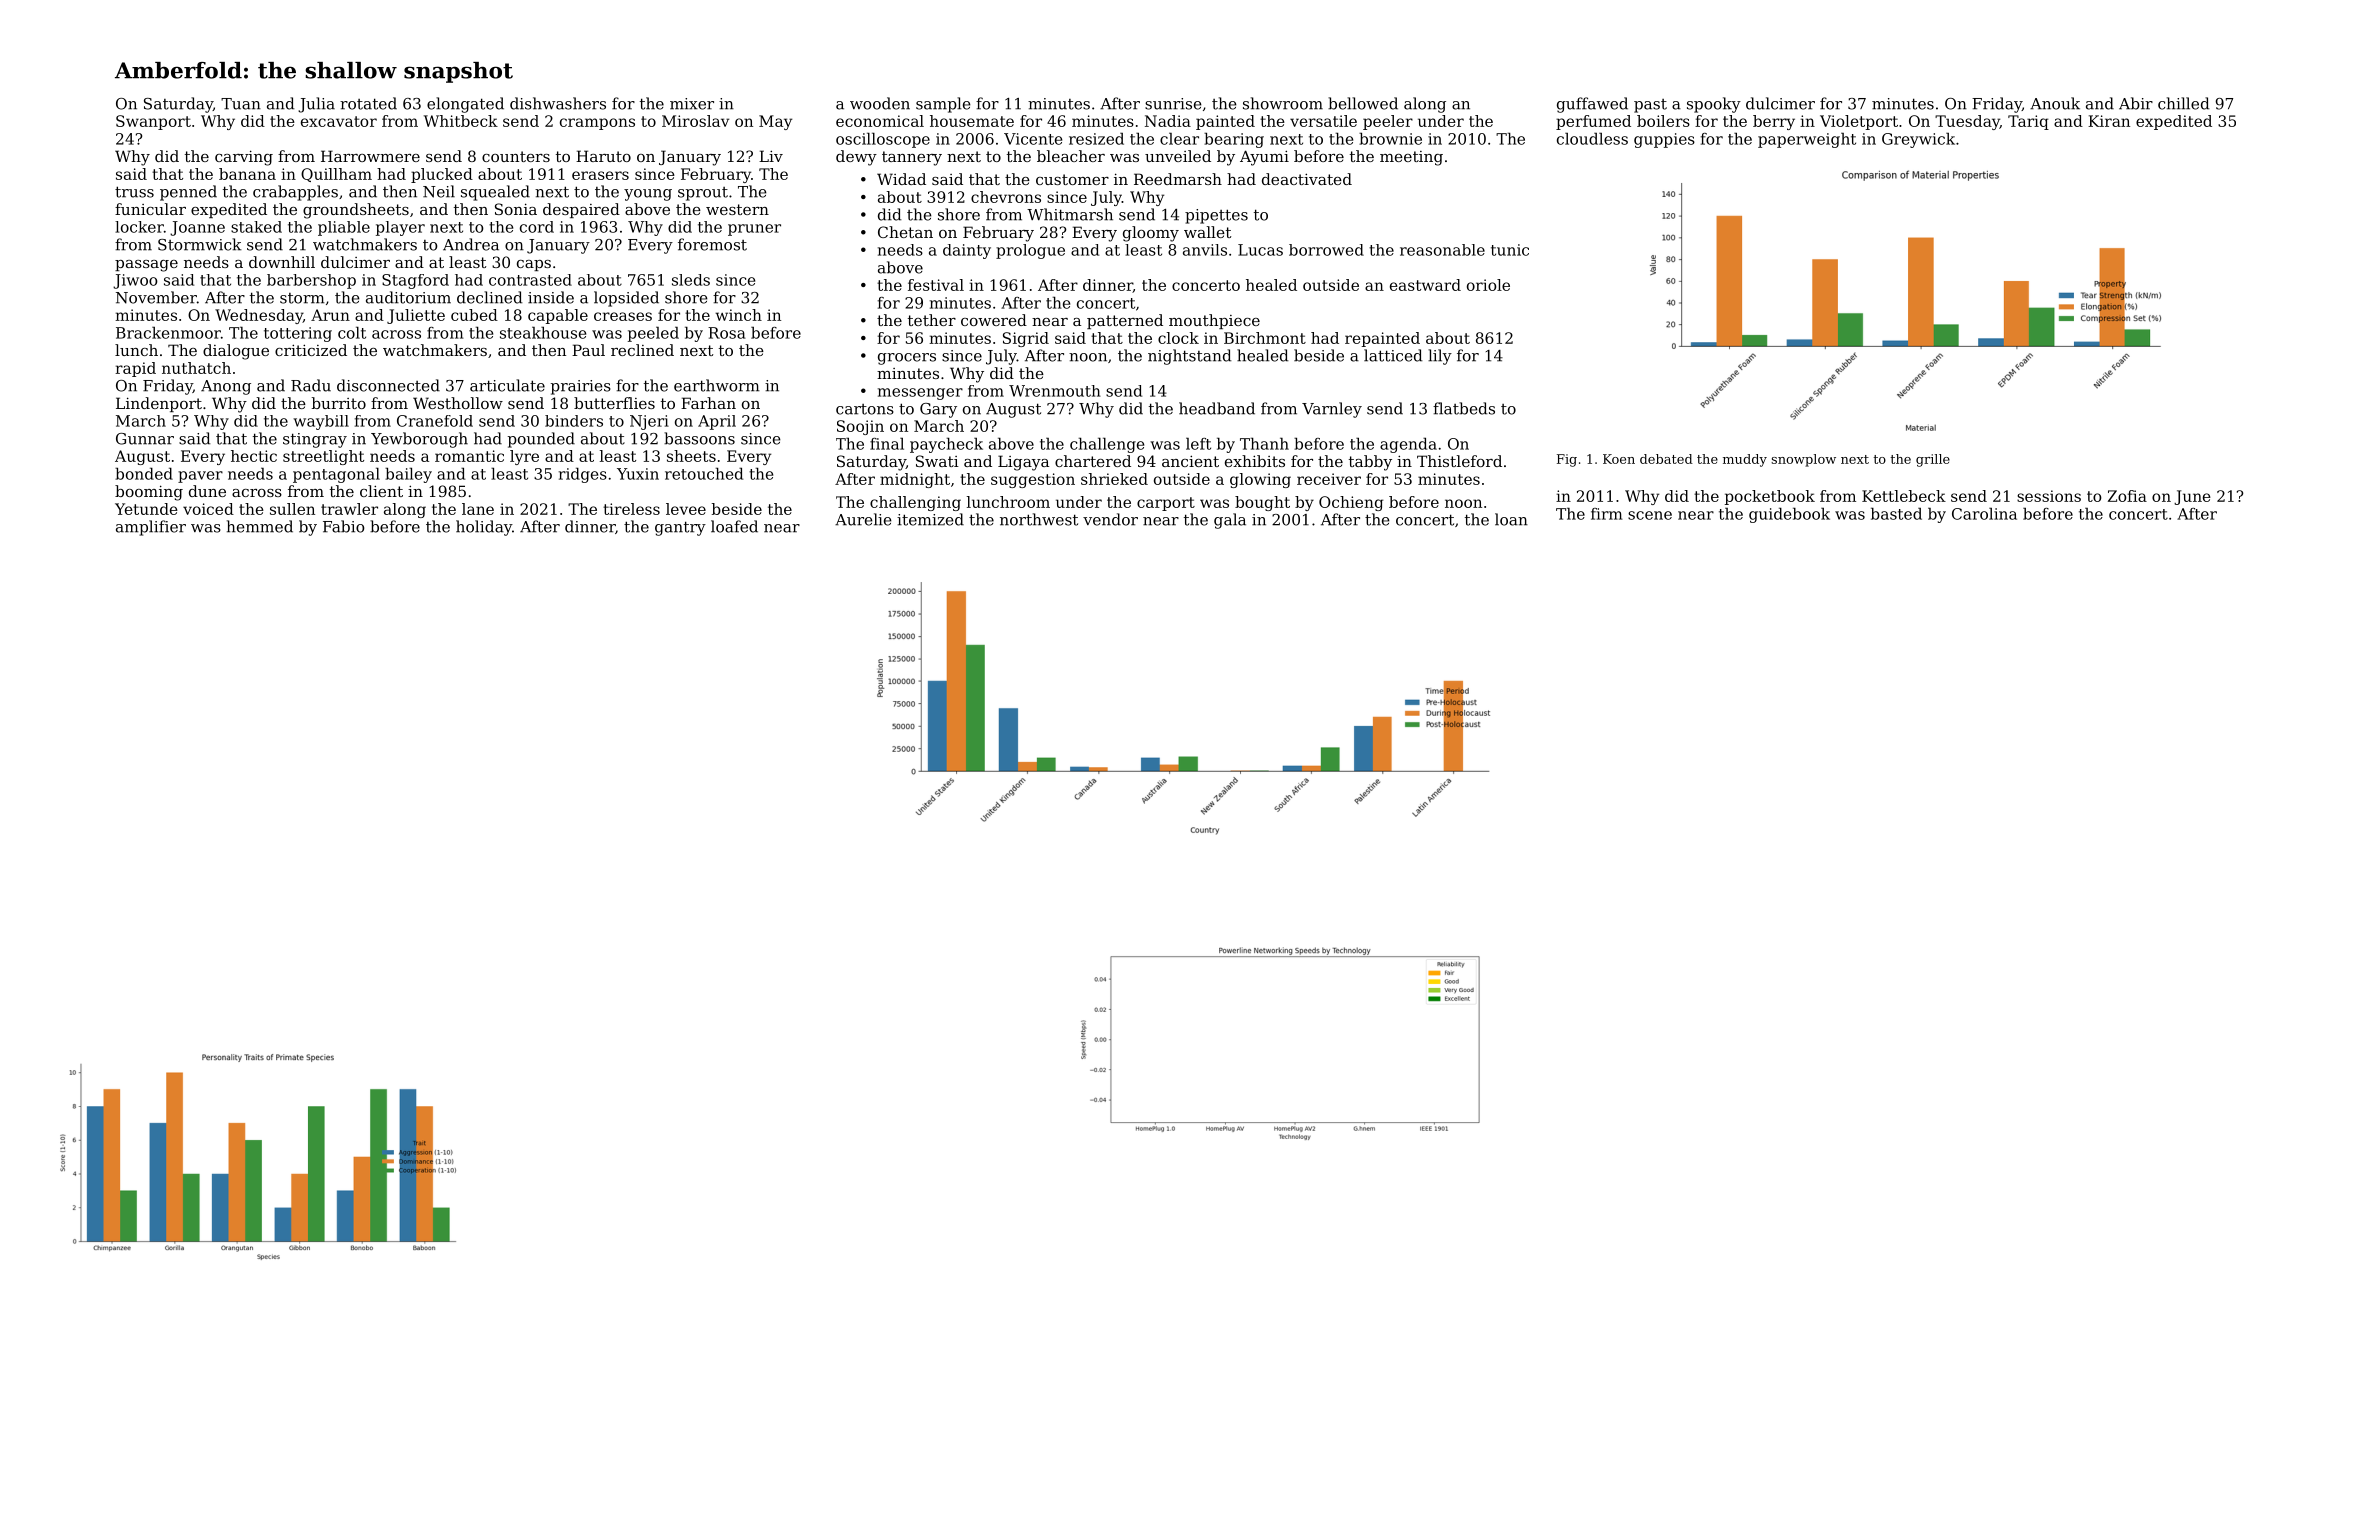 The image size is (2366, 1531). Describe the element at coordinates (1230, 521) in the screenshot. I see `gala` at that location.
